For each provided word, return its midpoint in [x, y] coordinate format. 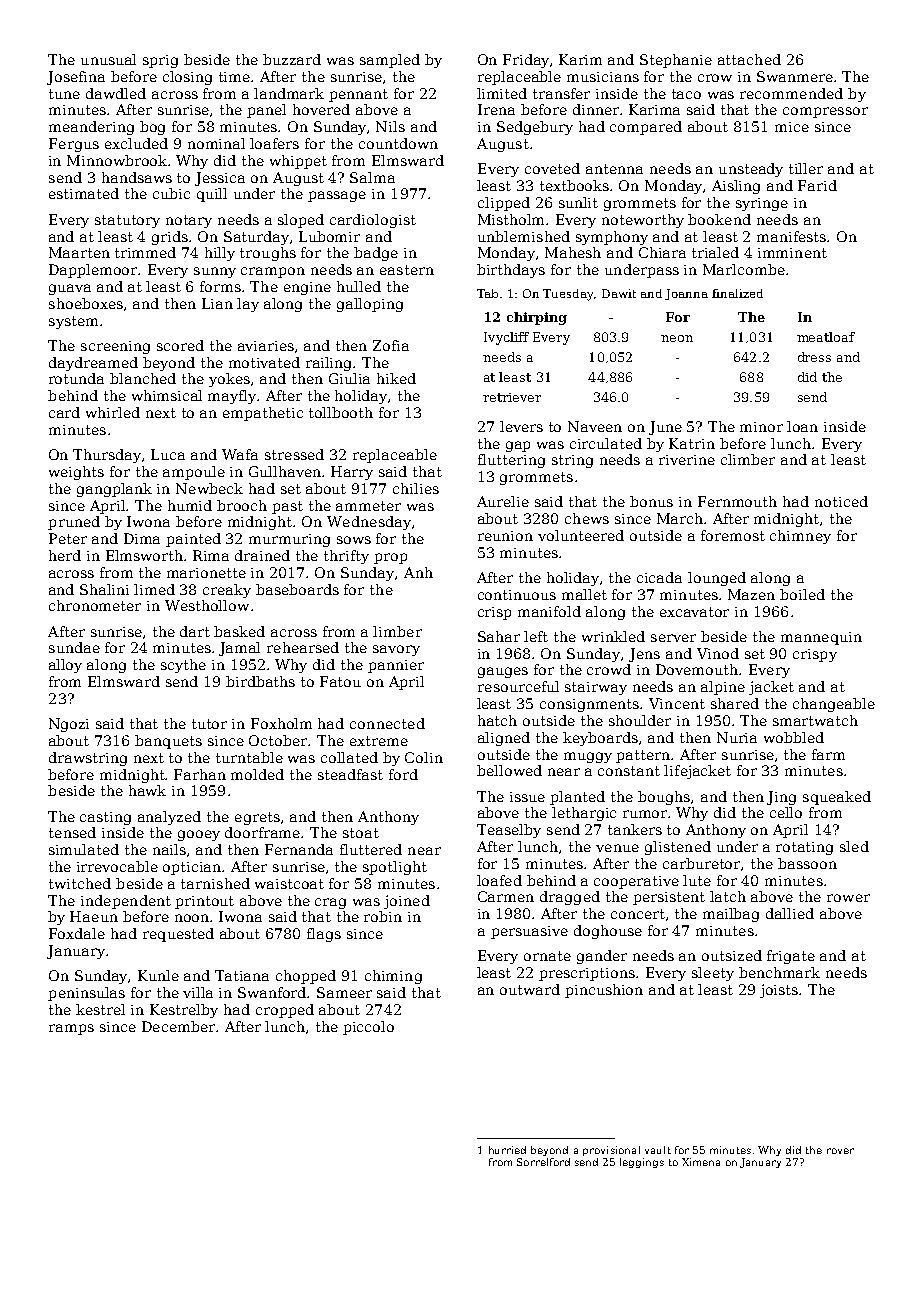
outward [530, 989]
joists [780, 991]
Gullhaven [285, 471]
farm [828, 754]
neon [677, 338]
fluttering [511, 461]
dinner [597, 109]
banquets [168, 742]
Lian [217, 303]
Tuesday [569, 295]
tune [64, 94]
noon [193, 918]
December [178, 1026]
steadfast [350, 774]
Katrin [692, 443]
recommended [791, 93]
